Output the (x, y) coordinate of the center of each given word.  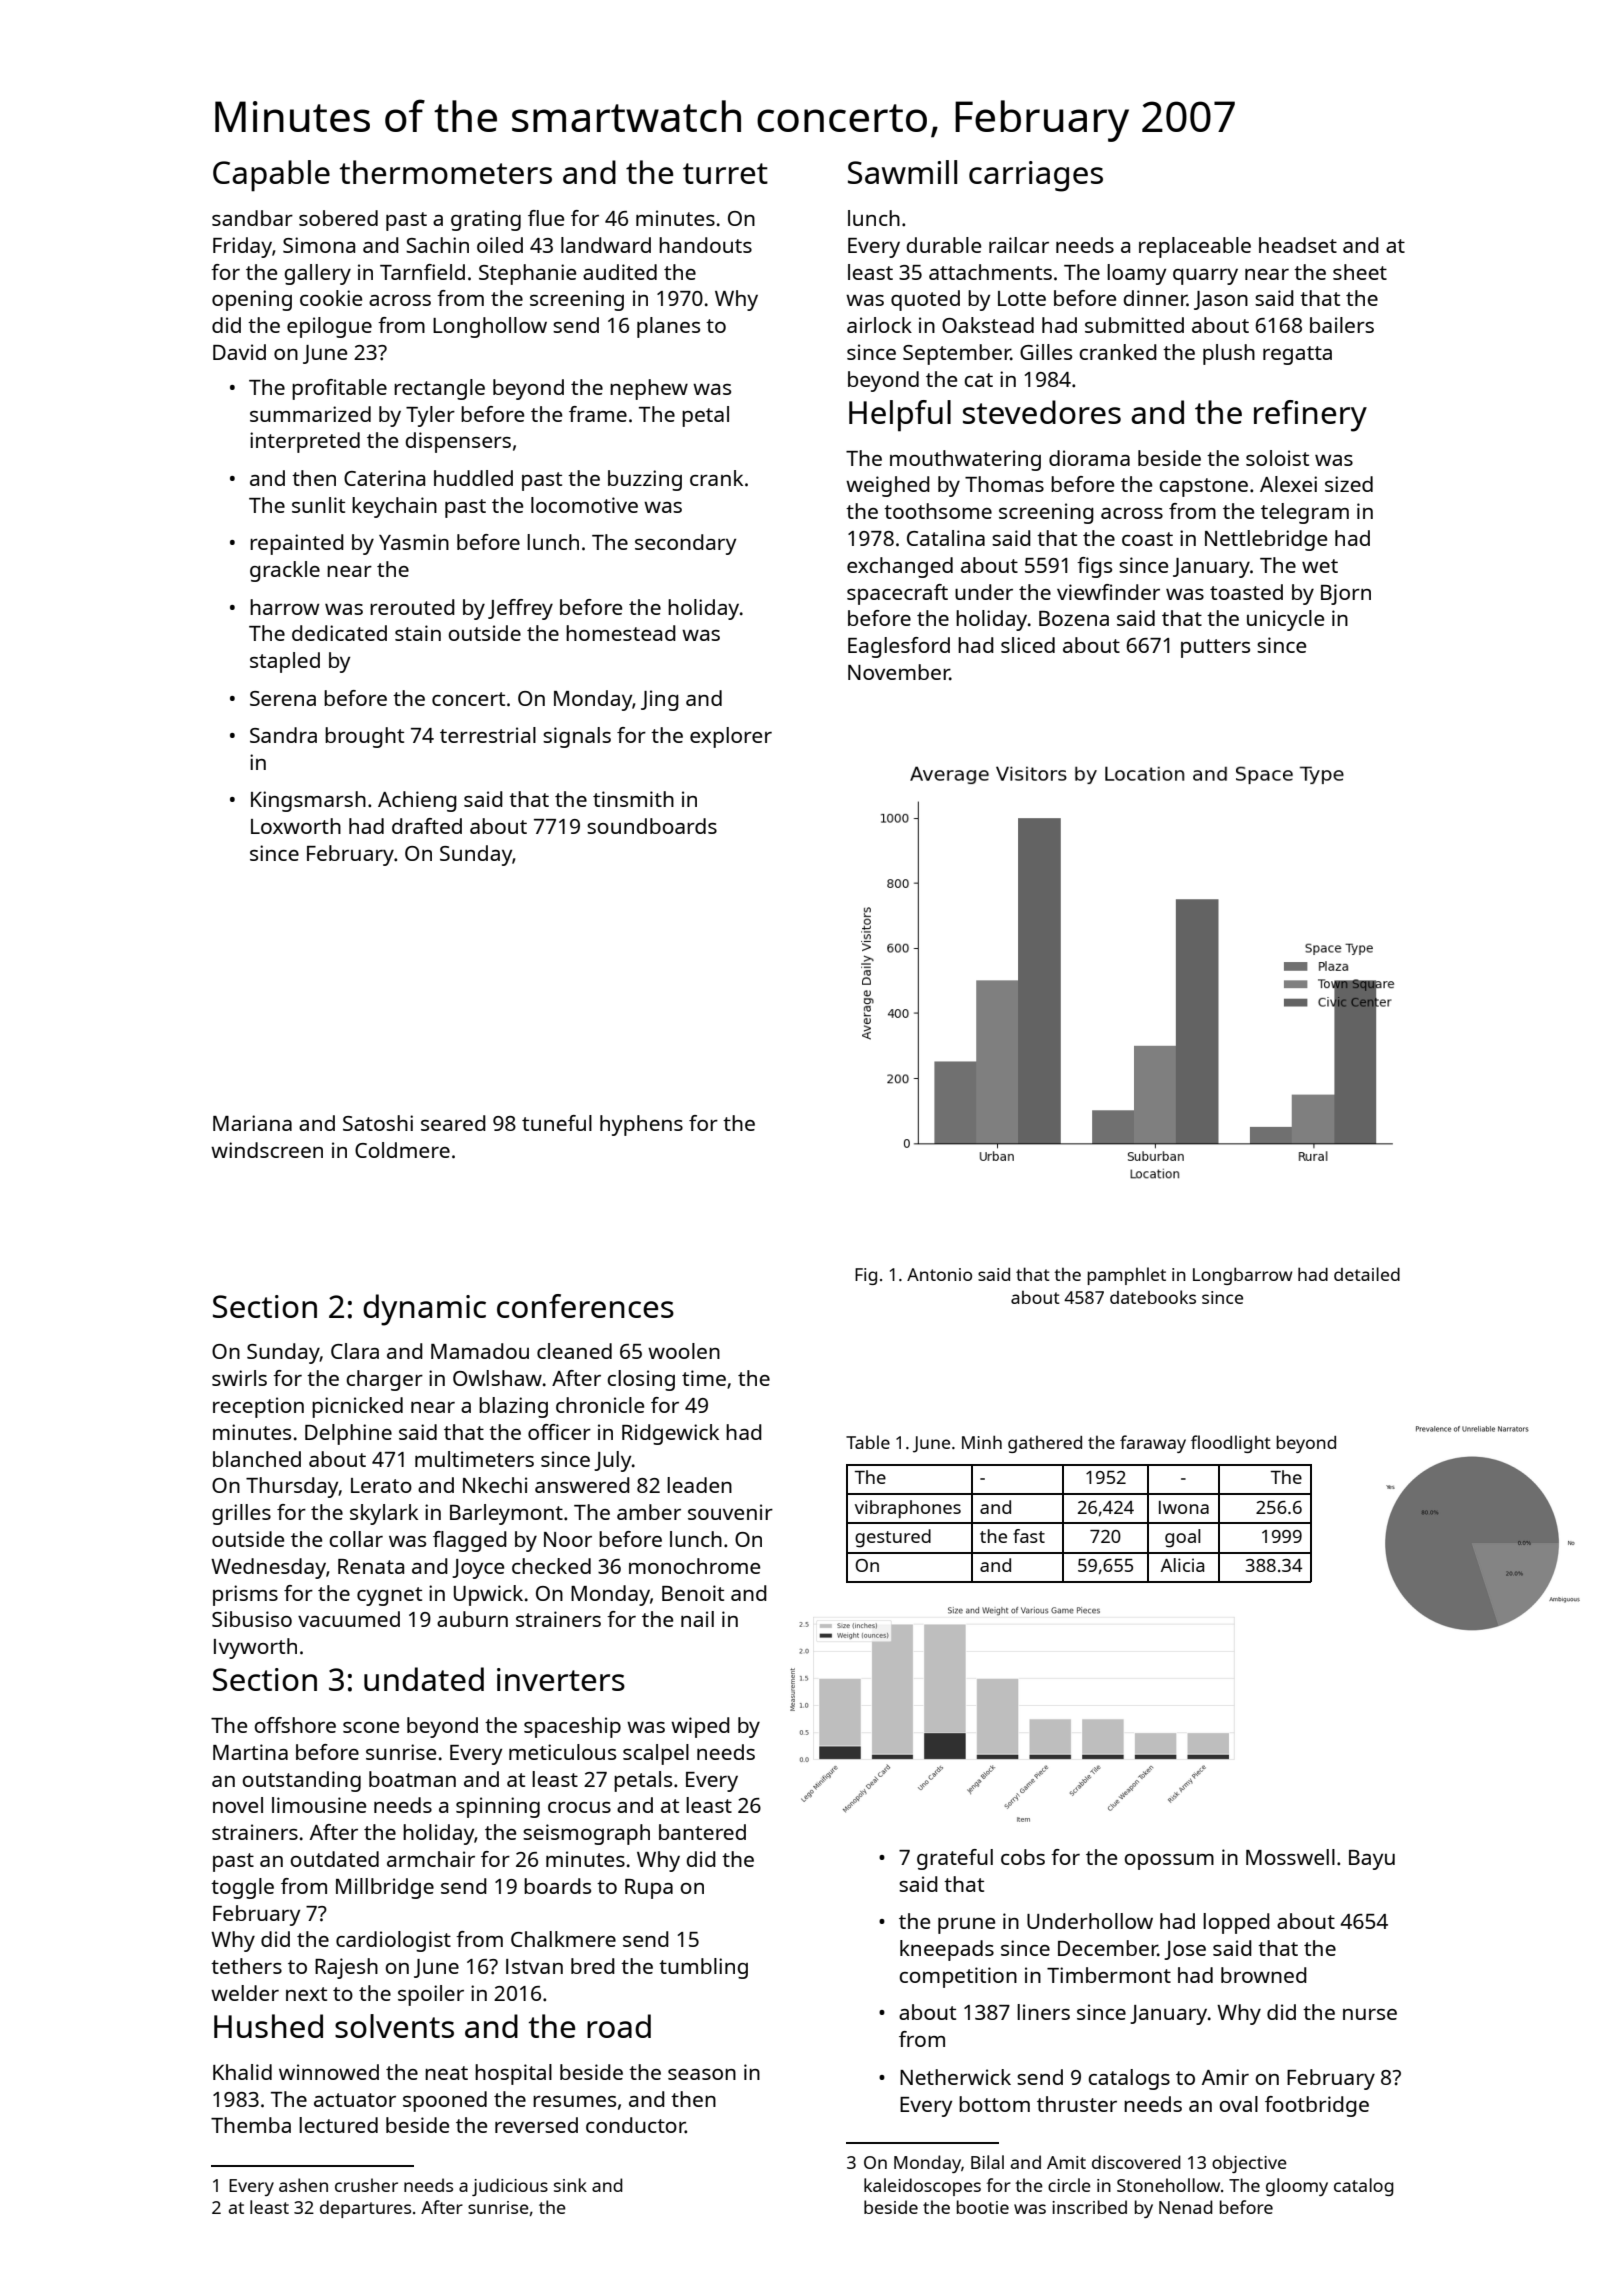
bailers (1342, 325)
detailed (1367, 1274)
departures (365, 2209)
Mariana (252, 1123)
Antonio (939, 1274)
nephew (649, 389)
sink (570, 2185)
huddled (473, 478)
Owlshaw (497, 1378)
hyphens (641, 1125)
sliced (1028, 645)
